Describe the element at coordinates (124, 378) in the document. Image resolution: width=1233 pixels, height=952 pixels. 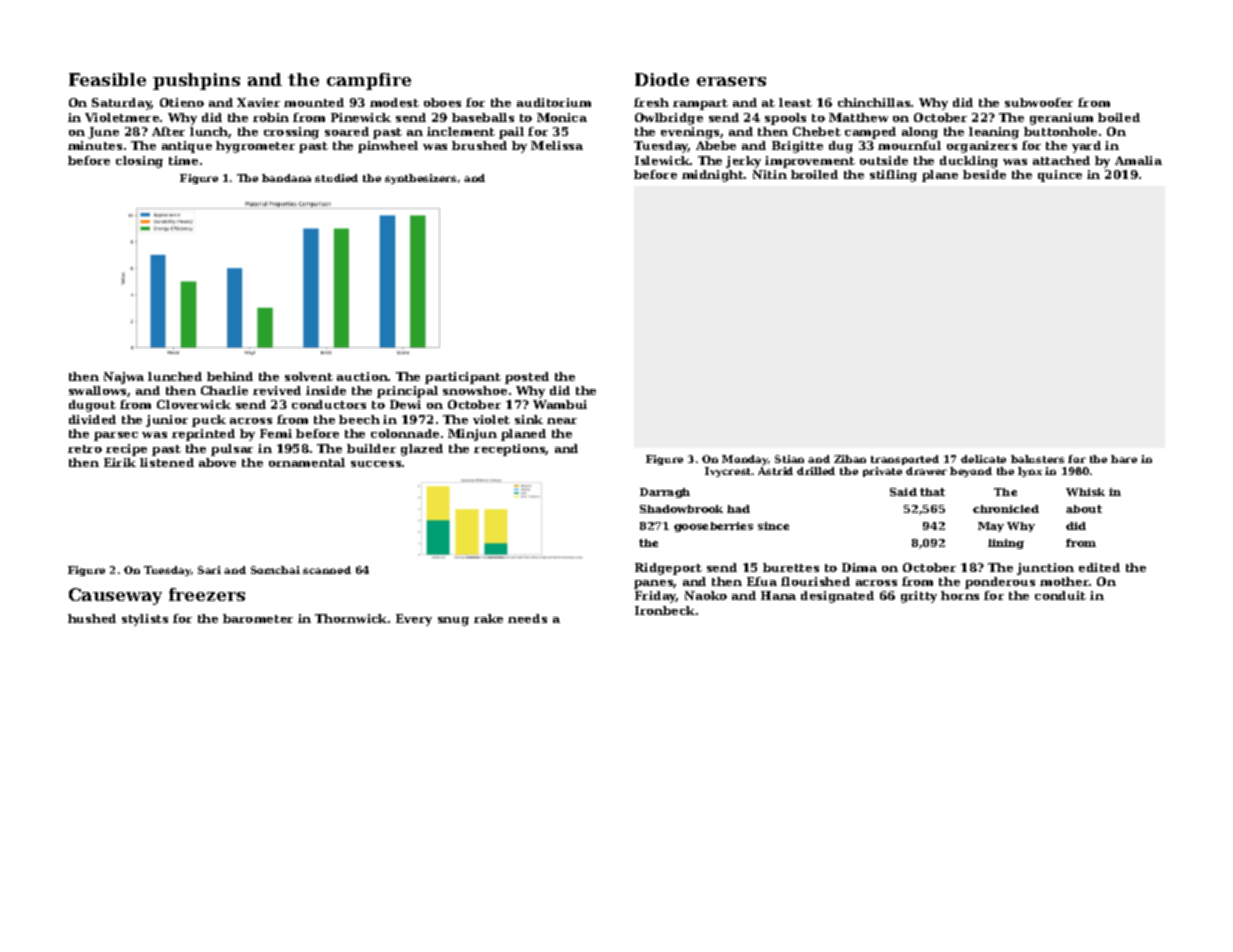
I see `Najwa` at that location.
